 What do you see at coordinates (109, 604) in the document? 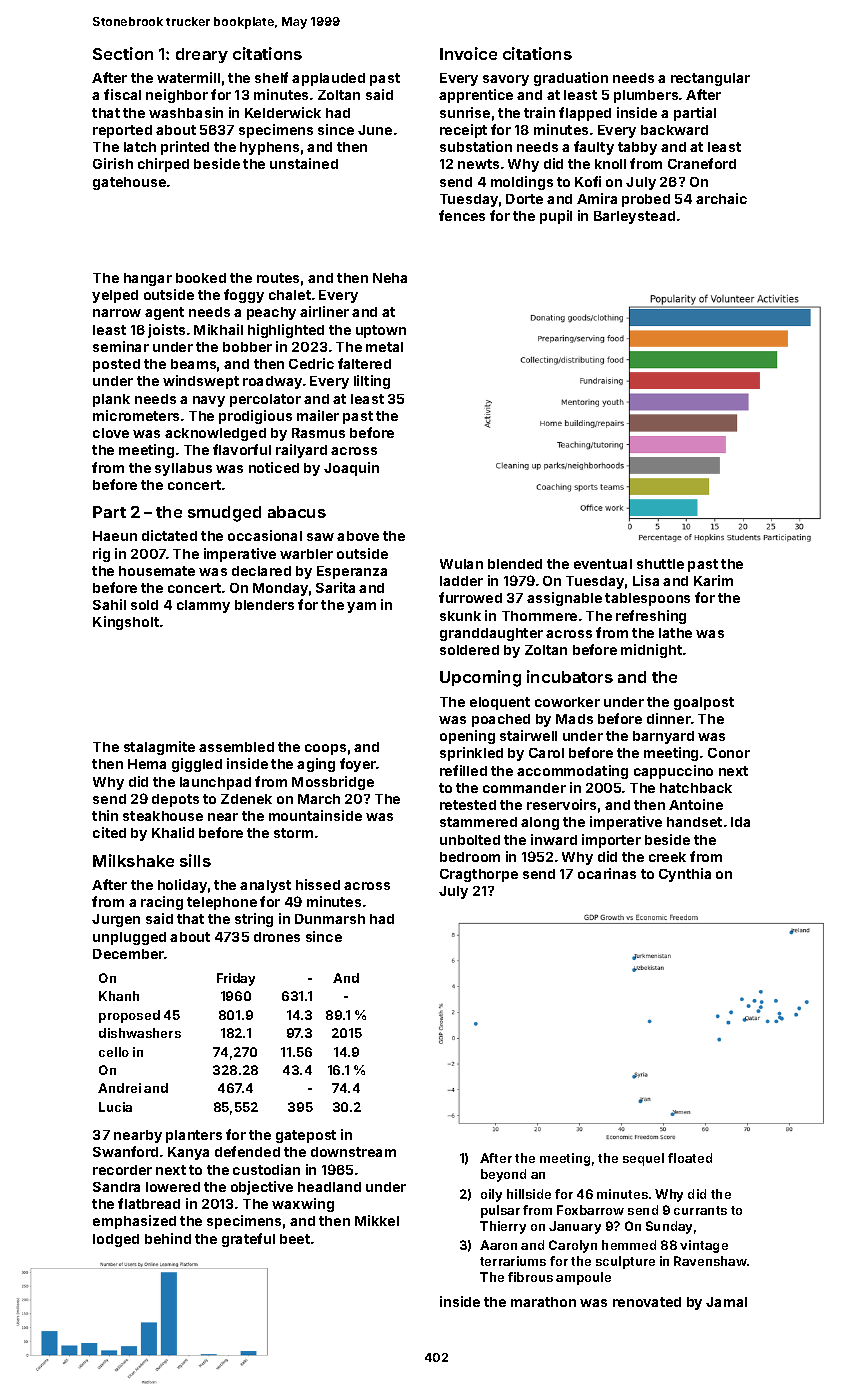
I see `Sahil` at bounding box center [109, 604].
